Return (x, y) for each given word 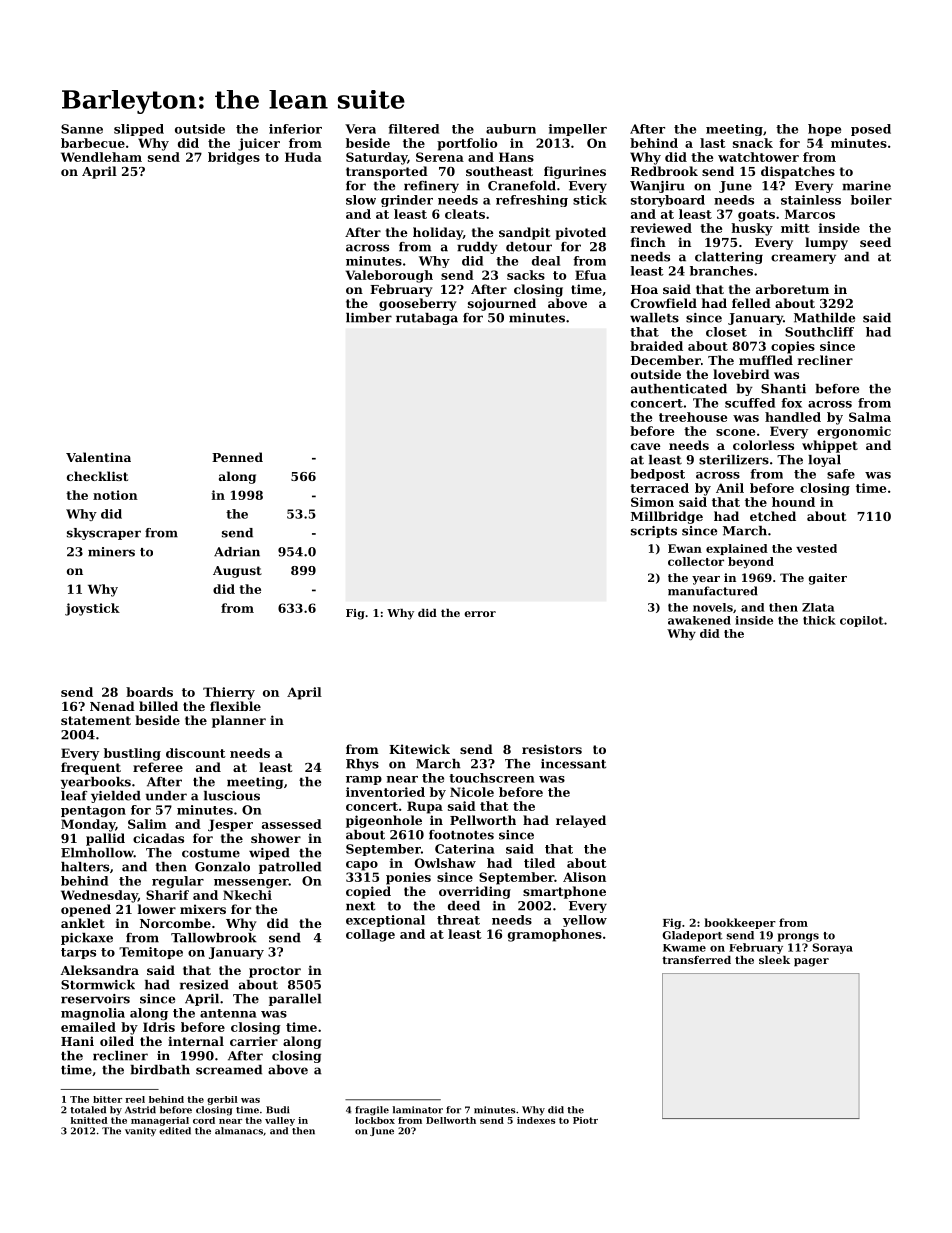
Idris (159, 1027)
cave (646, 446)
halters (85, 867)
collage (370, 935)
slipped (139, 130)
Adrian (237, 552)
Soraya (833, 948)
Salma (870, 417)
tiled (539, 863)
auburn (511, 129)
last (713, 143)
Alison (584, 877)
